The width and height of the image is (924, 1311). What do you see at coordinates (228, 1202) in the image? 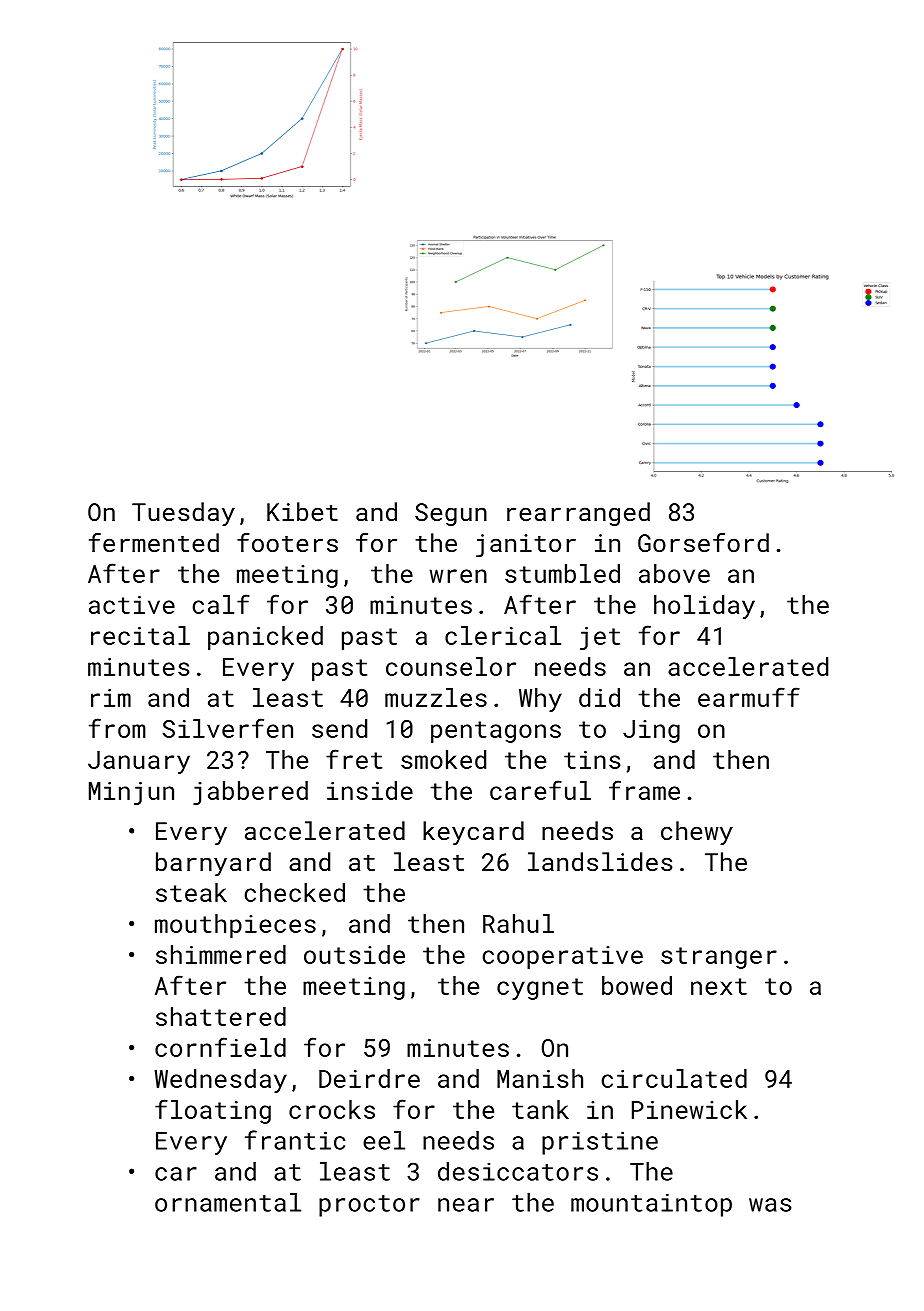
I see `ornamental` at bounding box center [228, 1202].
